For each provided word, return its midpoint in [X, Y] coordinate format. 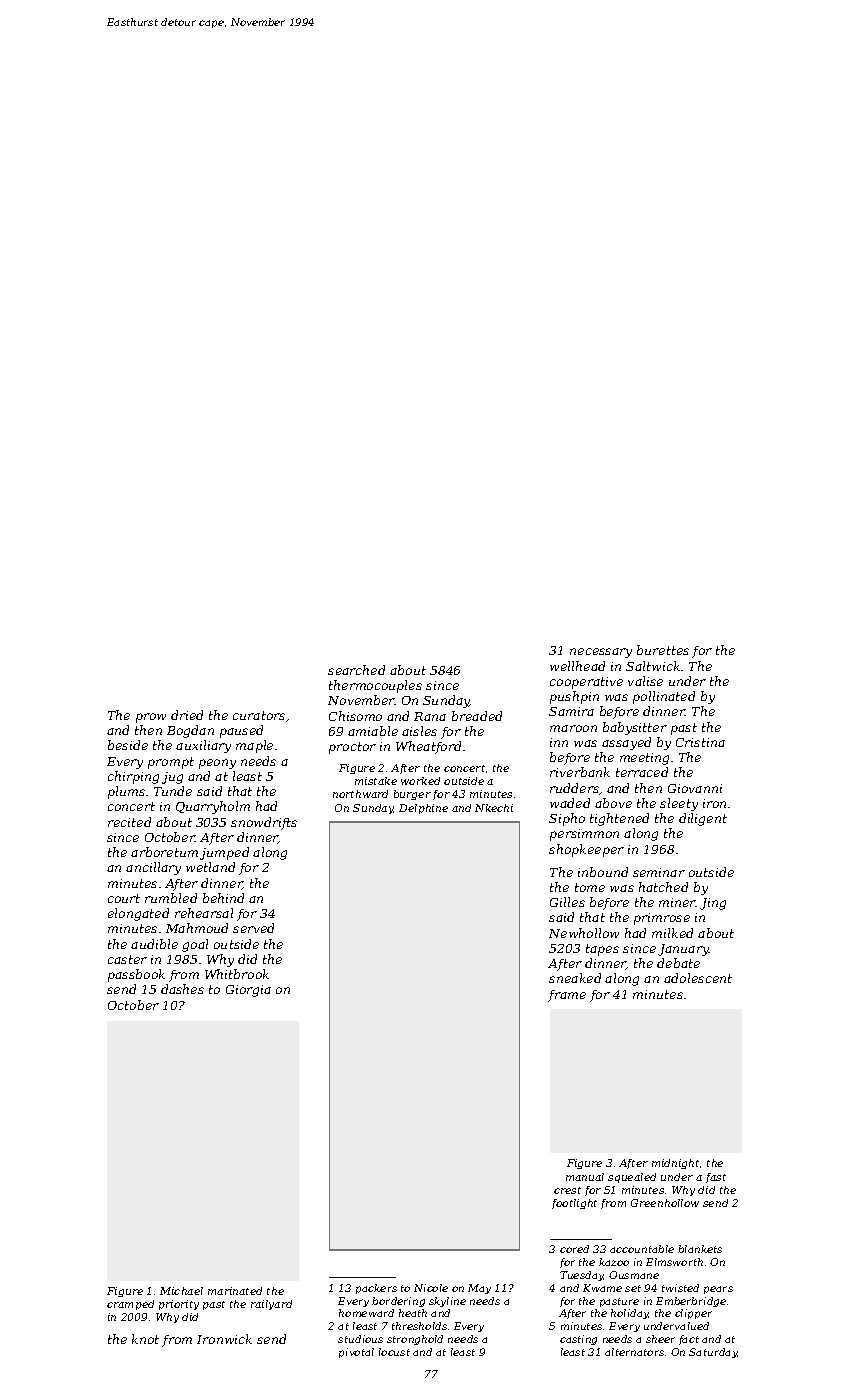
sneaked [575, 978]
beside [128, 745]
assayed [626, 743]
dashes [182, 989]
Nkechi [494, 808]
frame [567, 996]
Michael [181, 1291]
